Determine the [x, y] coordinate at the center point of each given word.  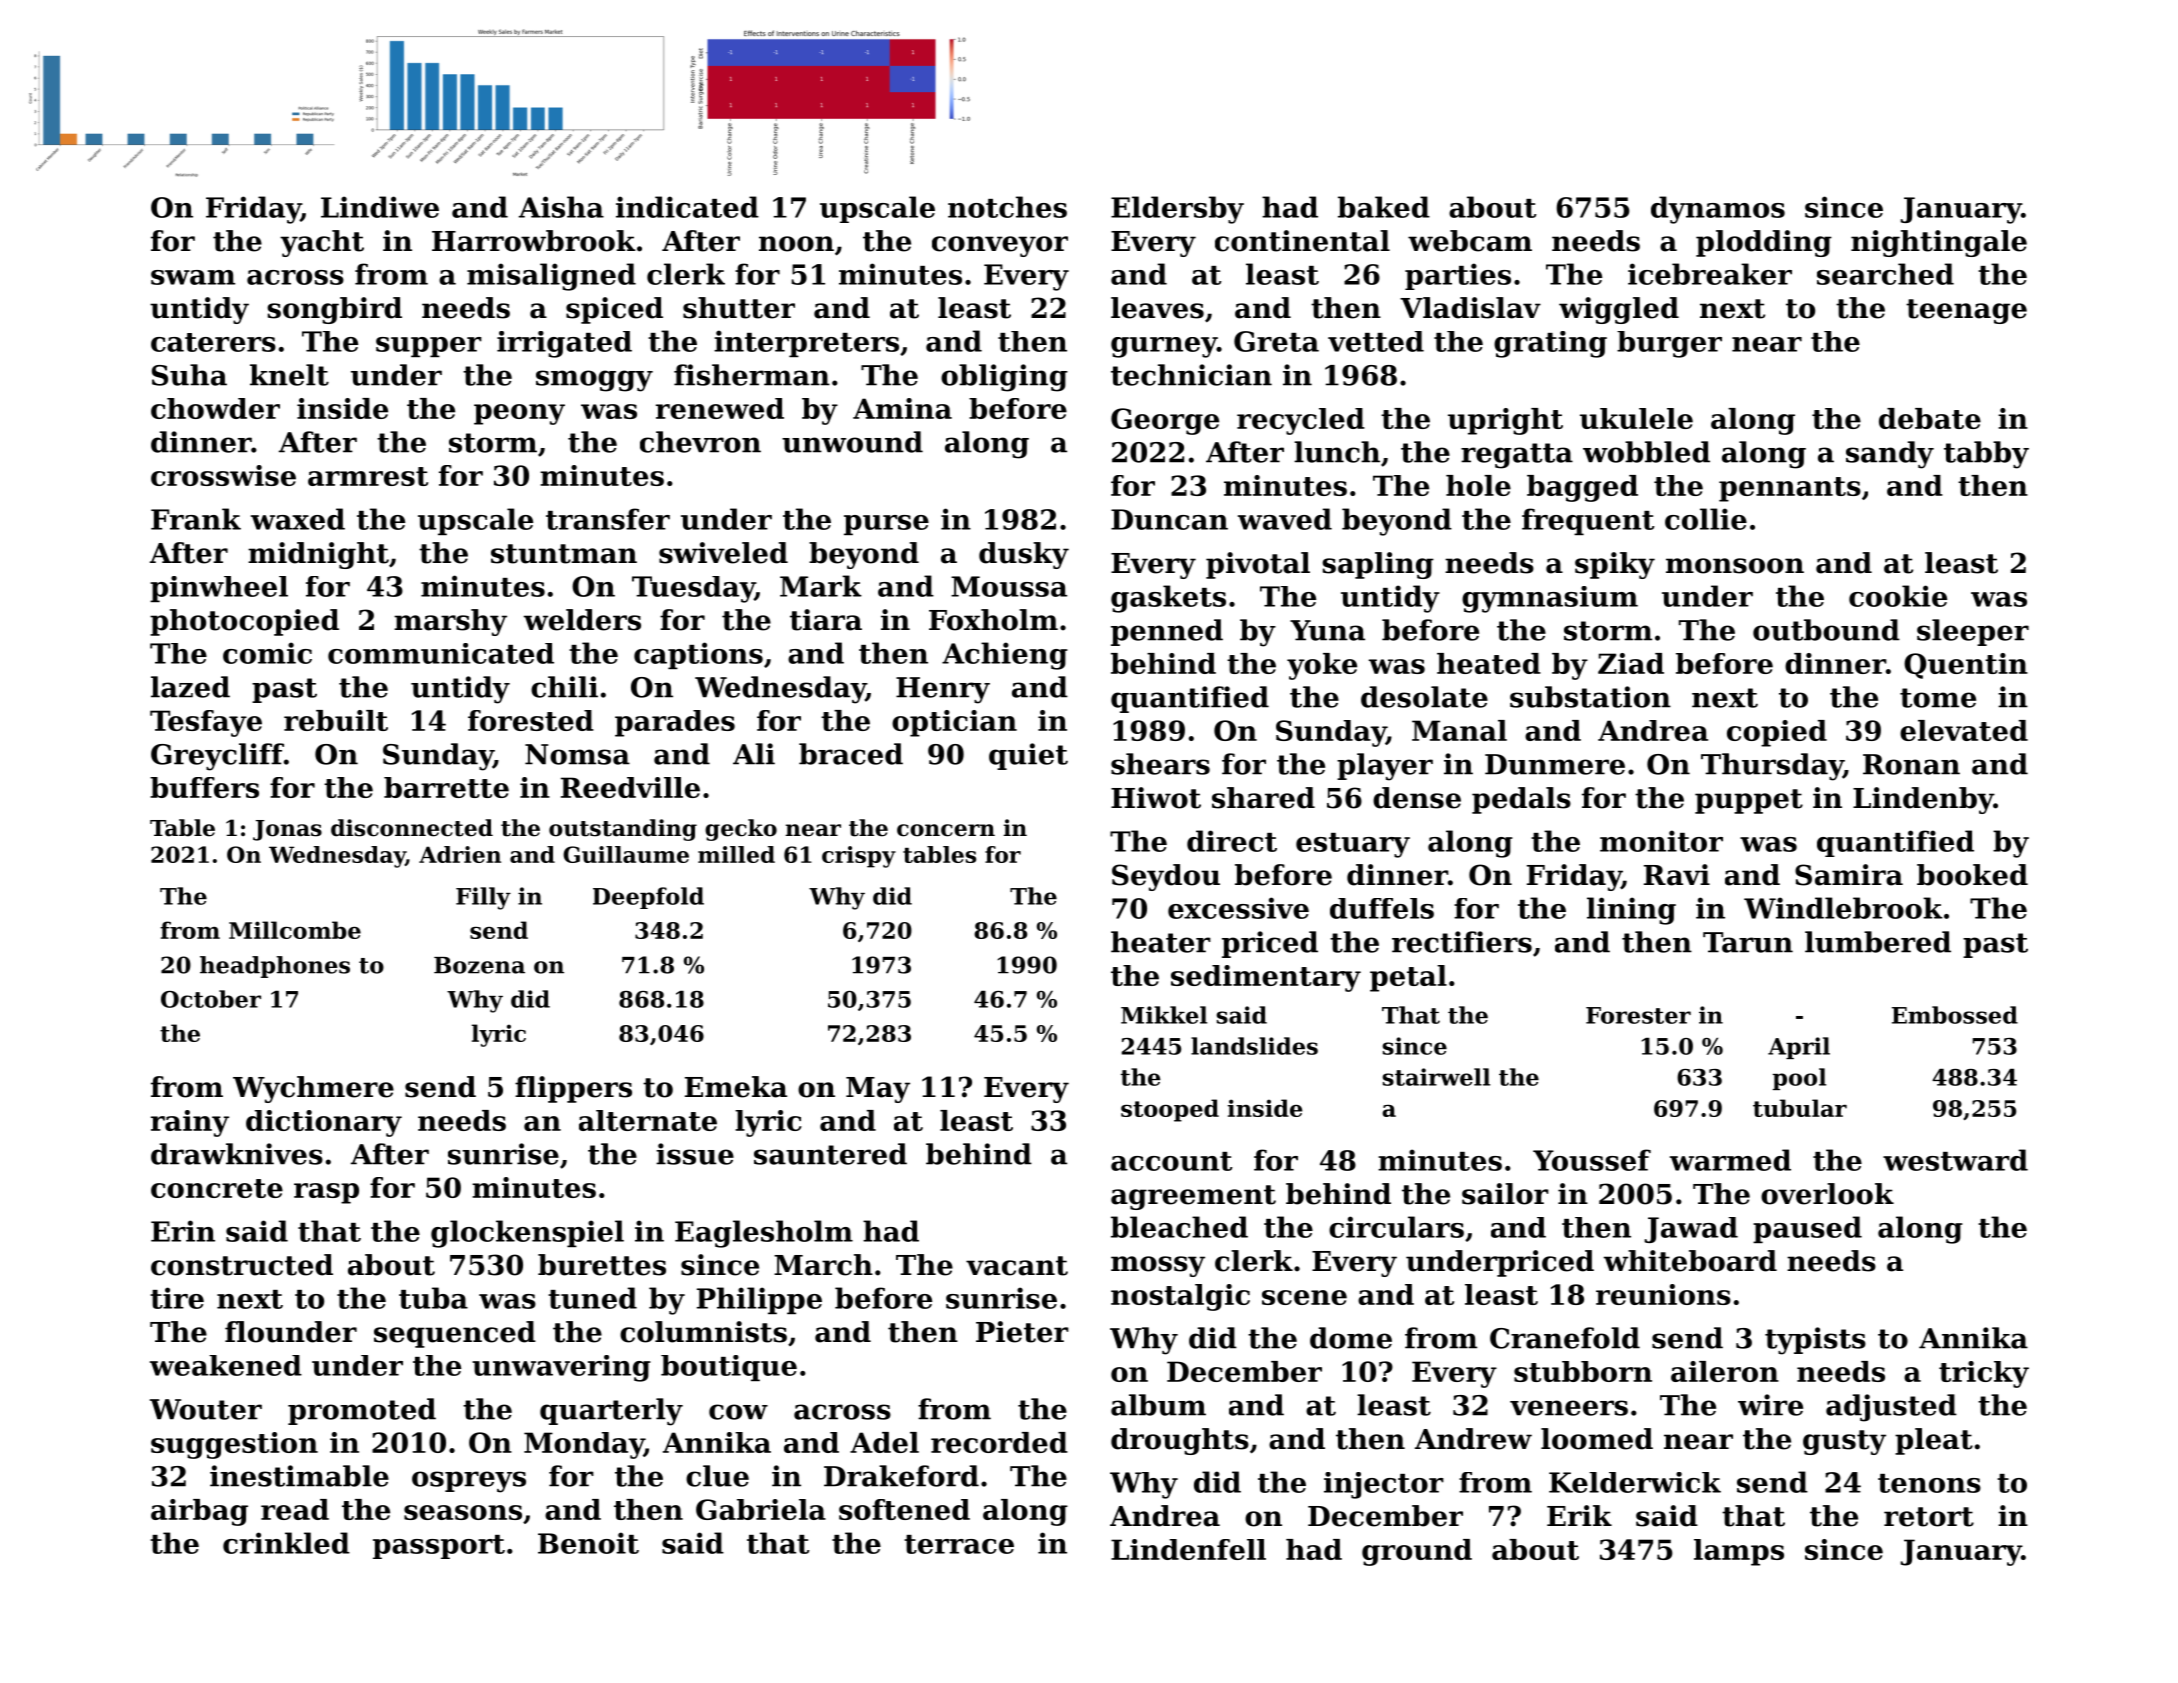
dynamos [1718, 210]
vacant [1017, 1266]
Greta [1276, 341]
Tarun [1748, 942]
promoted [362, 1411]
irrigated [564, 344]
